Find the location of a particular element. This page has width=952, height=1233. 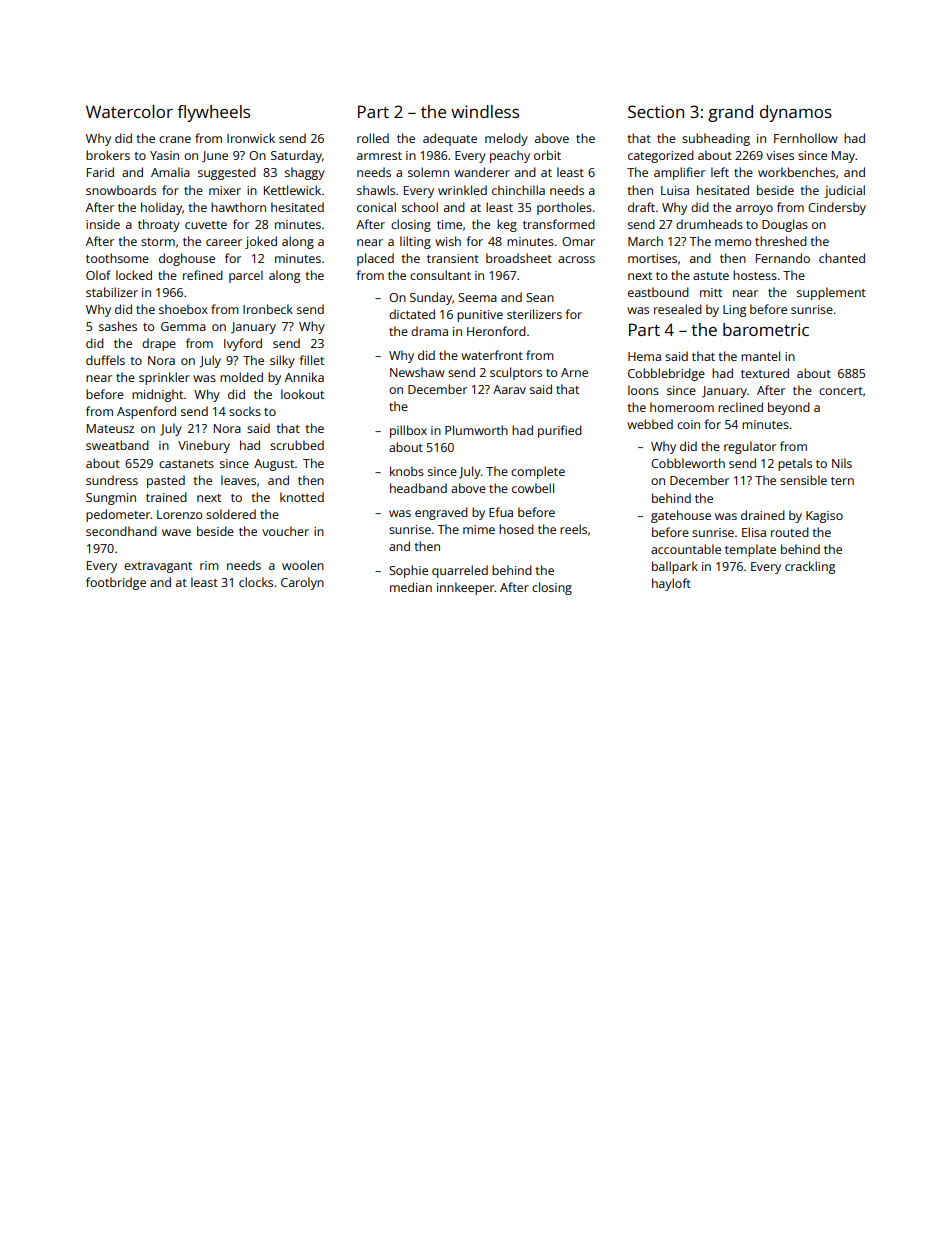

knobs is located at coordinates (407, 471).
